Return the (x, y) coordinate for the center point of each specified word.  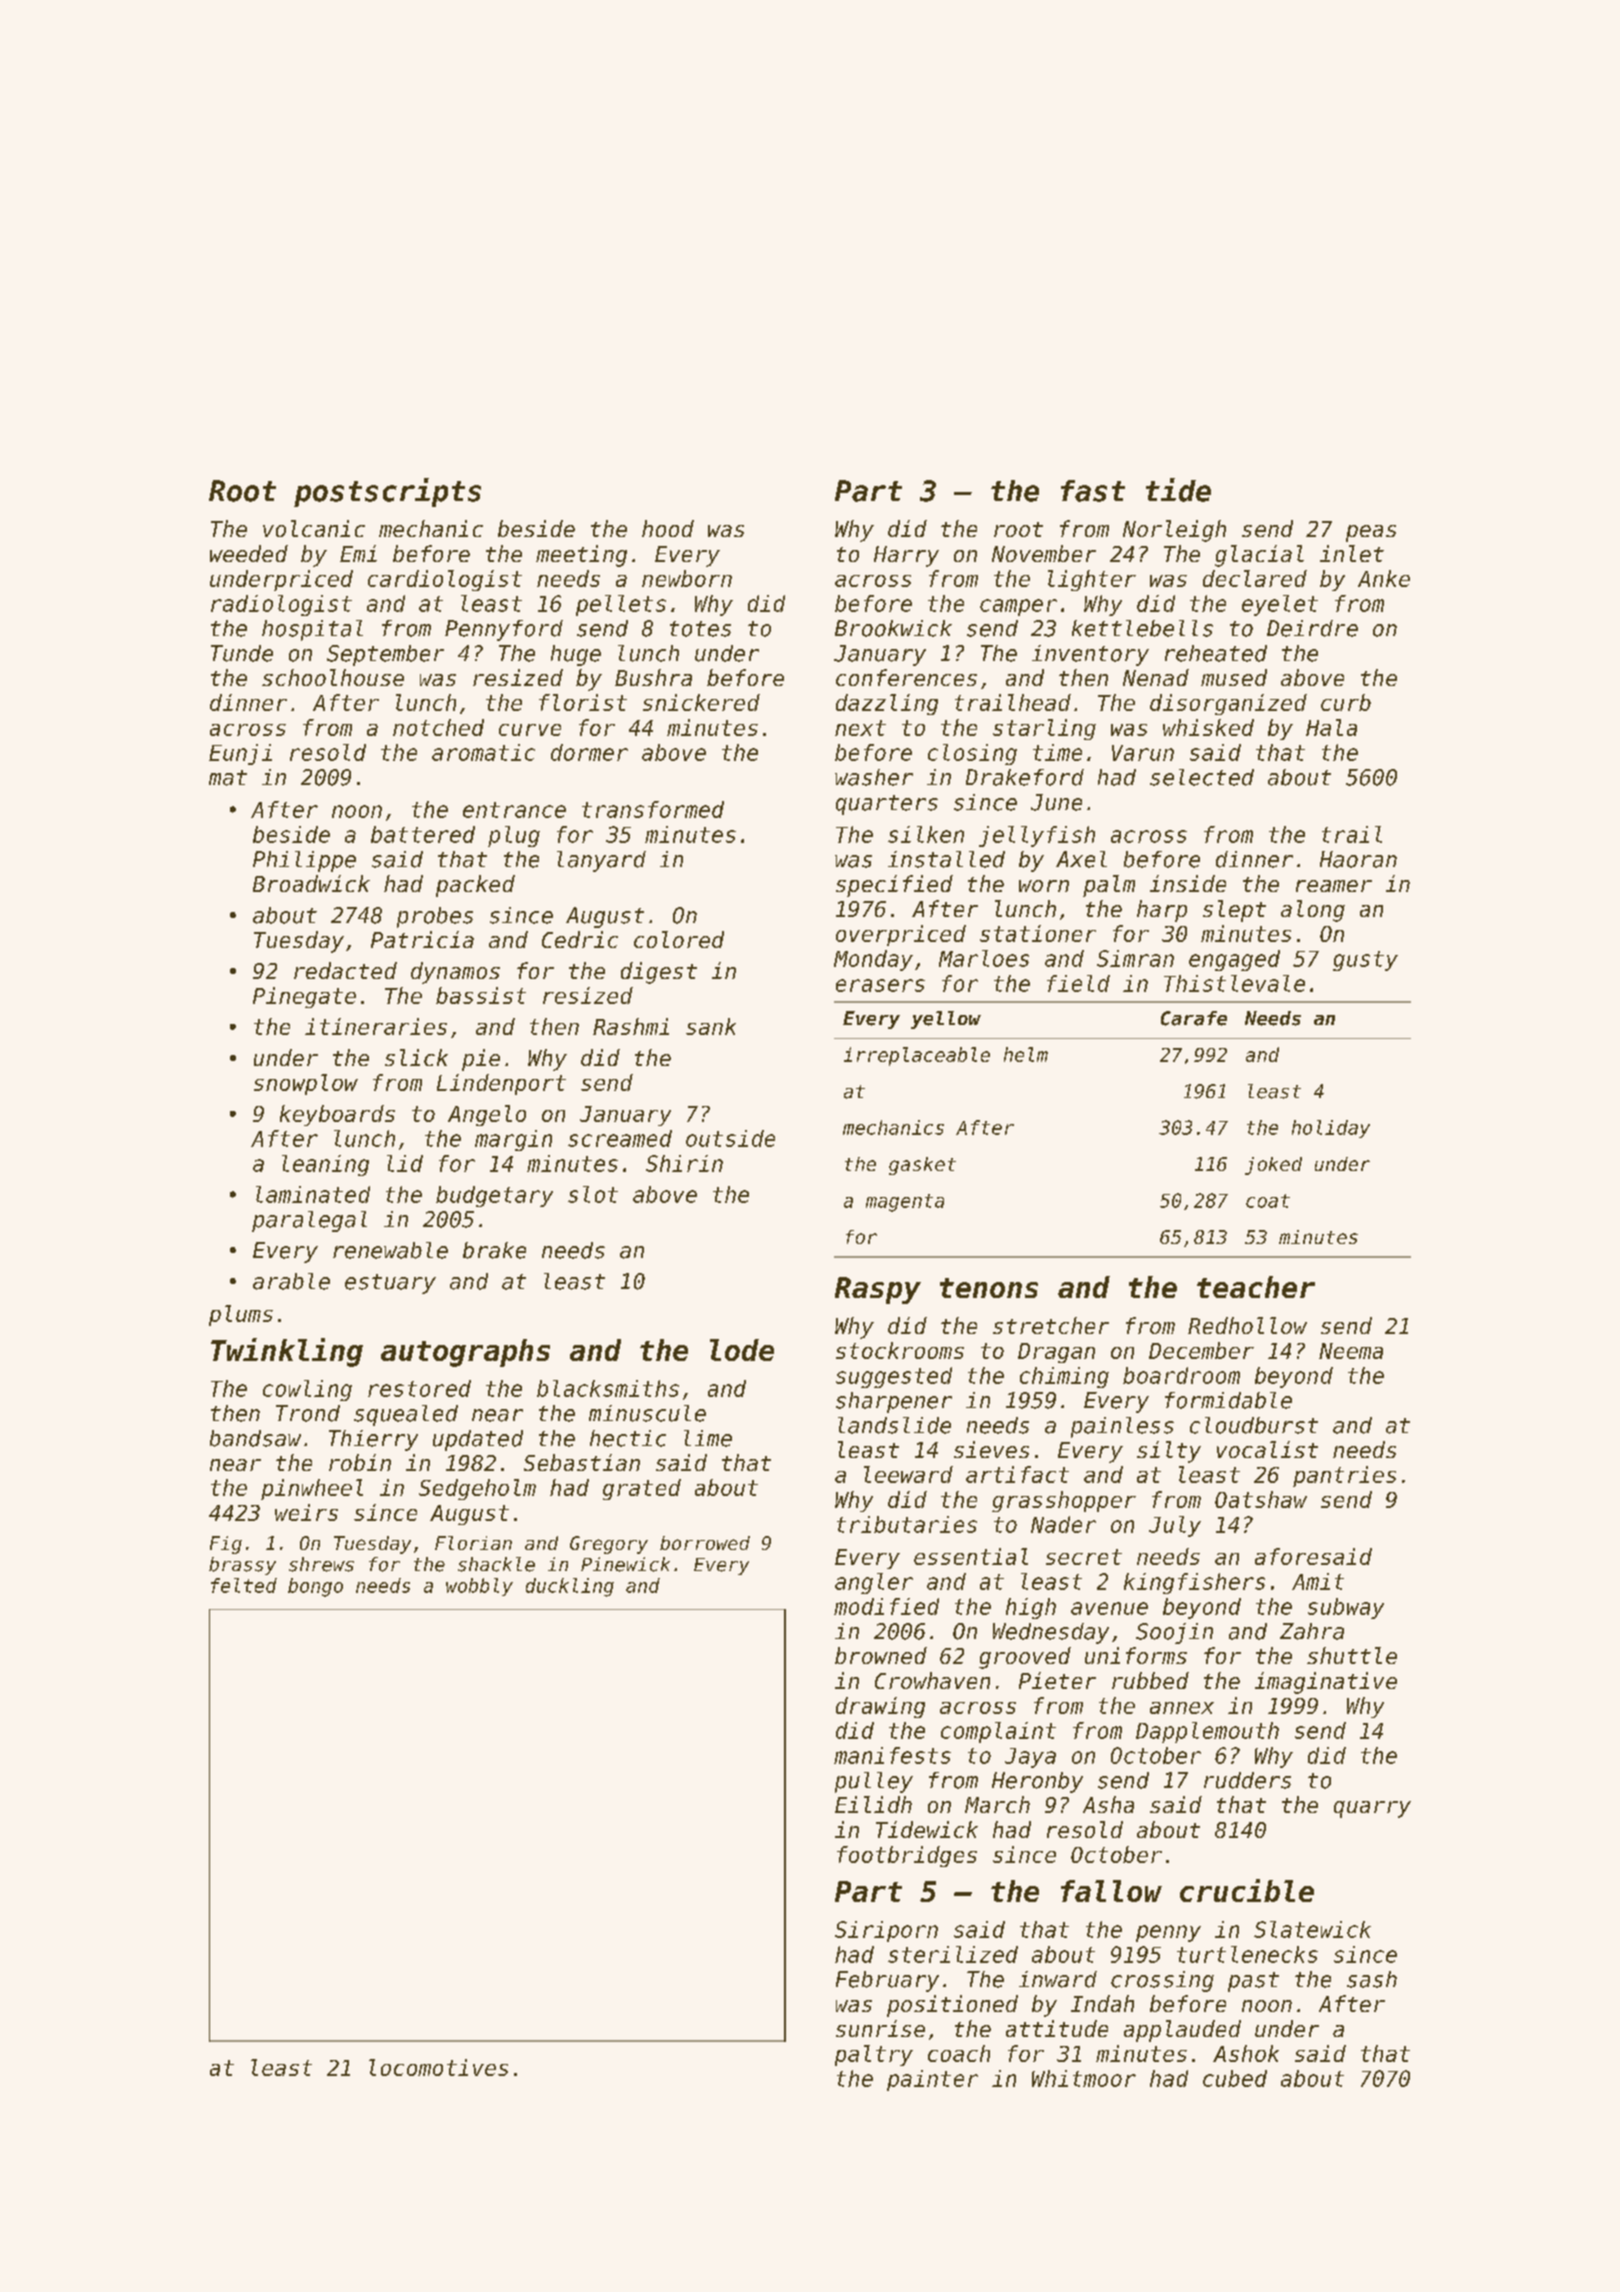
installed (946, 859)
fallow (1111, 1891)
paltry (874, 2055)
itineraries (376, 1026)
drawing (880, 1707)
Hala (1331, 727)
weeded (249, 553)
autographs (465, 1353)
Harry (906, 556)
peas (1371, 533)
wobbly (479, 1587)
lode (742, 1350)
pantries (1344, 1476)
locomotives (438, 2067)
